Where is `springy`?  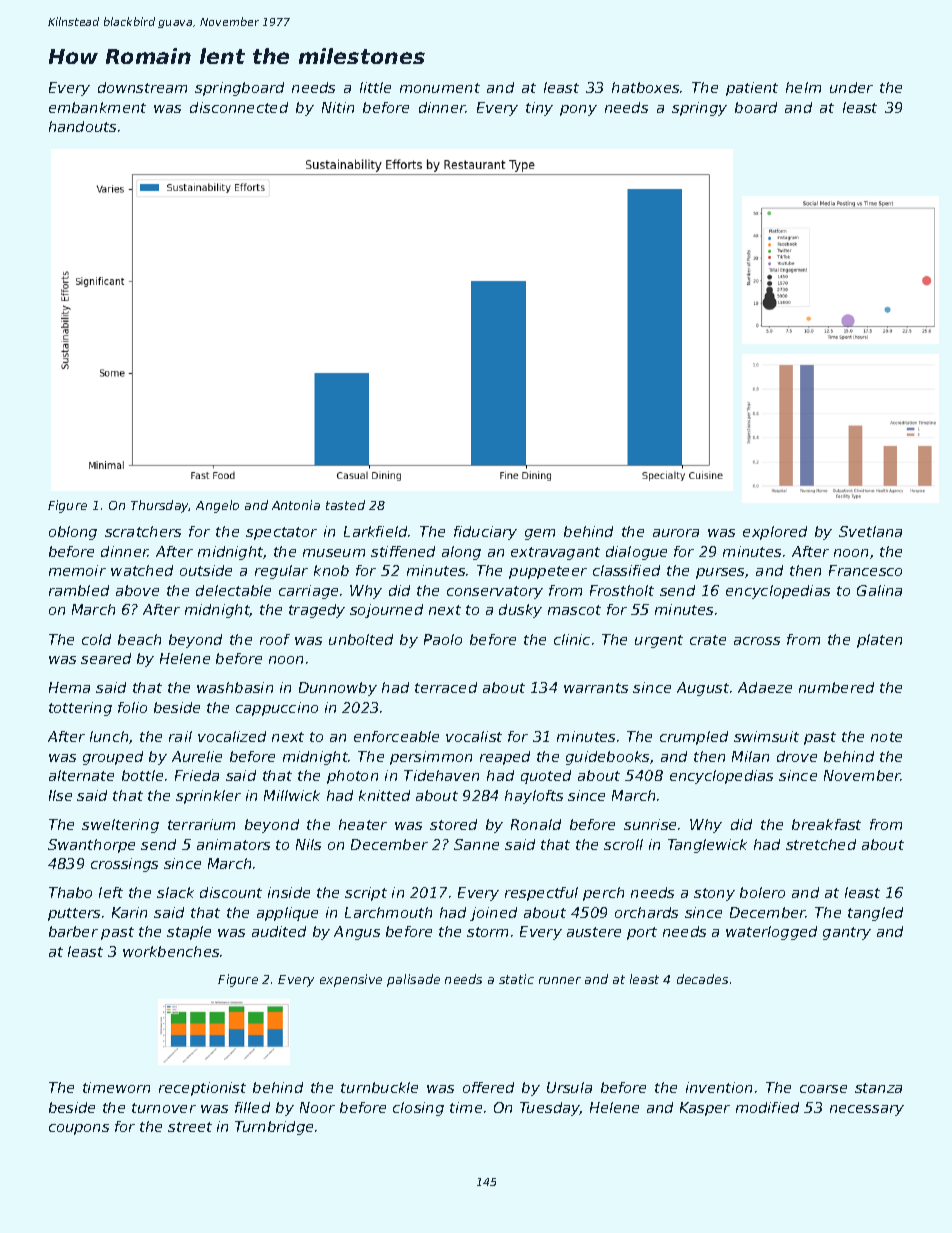
springy is located at coordinates (699, 109).
